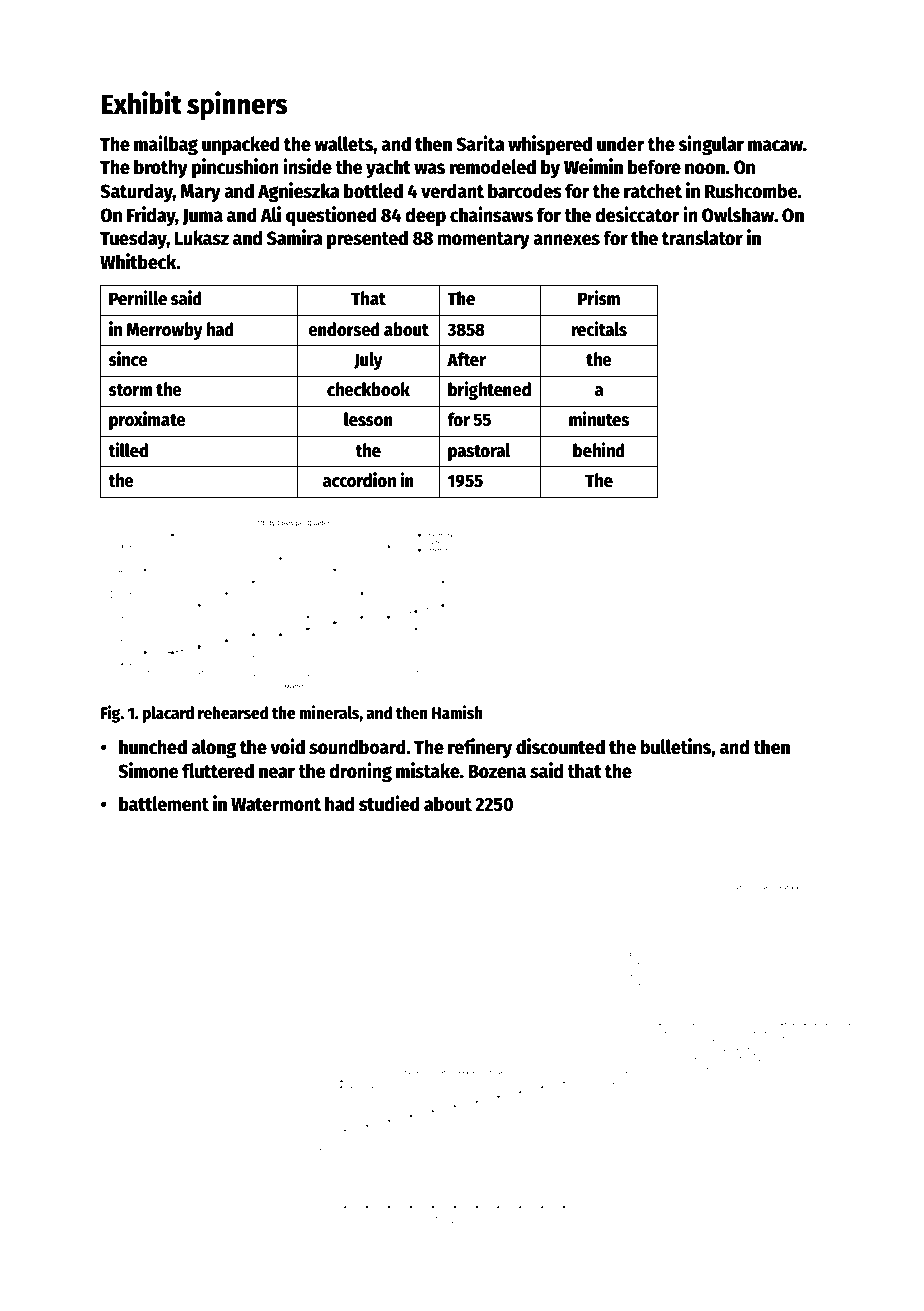 The image size is (924, 1311). What do you see at coordinates (241, 145) in the screenshot?
I see `unpacked` at bounding box center [241, 145].
